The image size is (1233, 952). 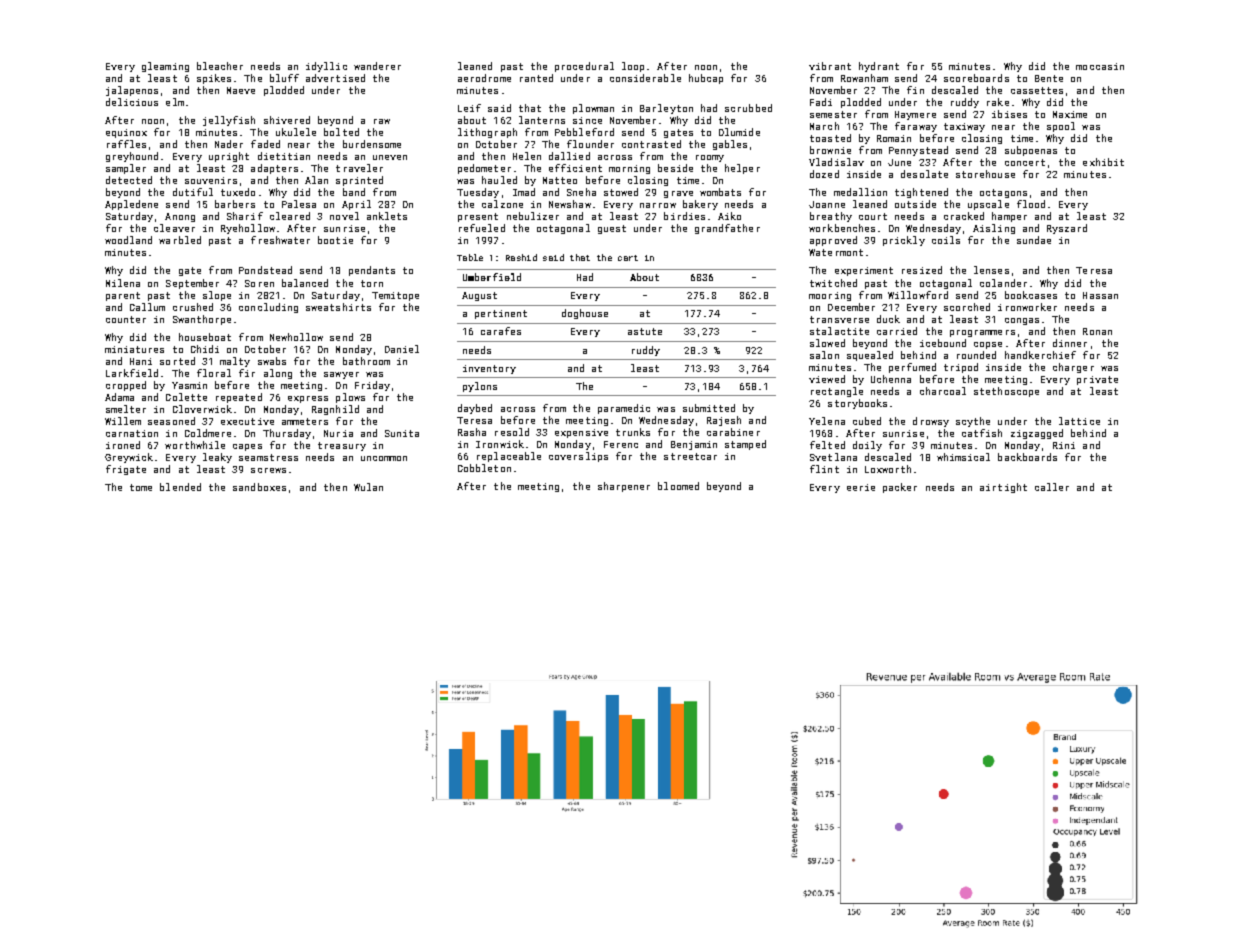 I want to click on lanterns, so click(x=542, y=120).
